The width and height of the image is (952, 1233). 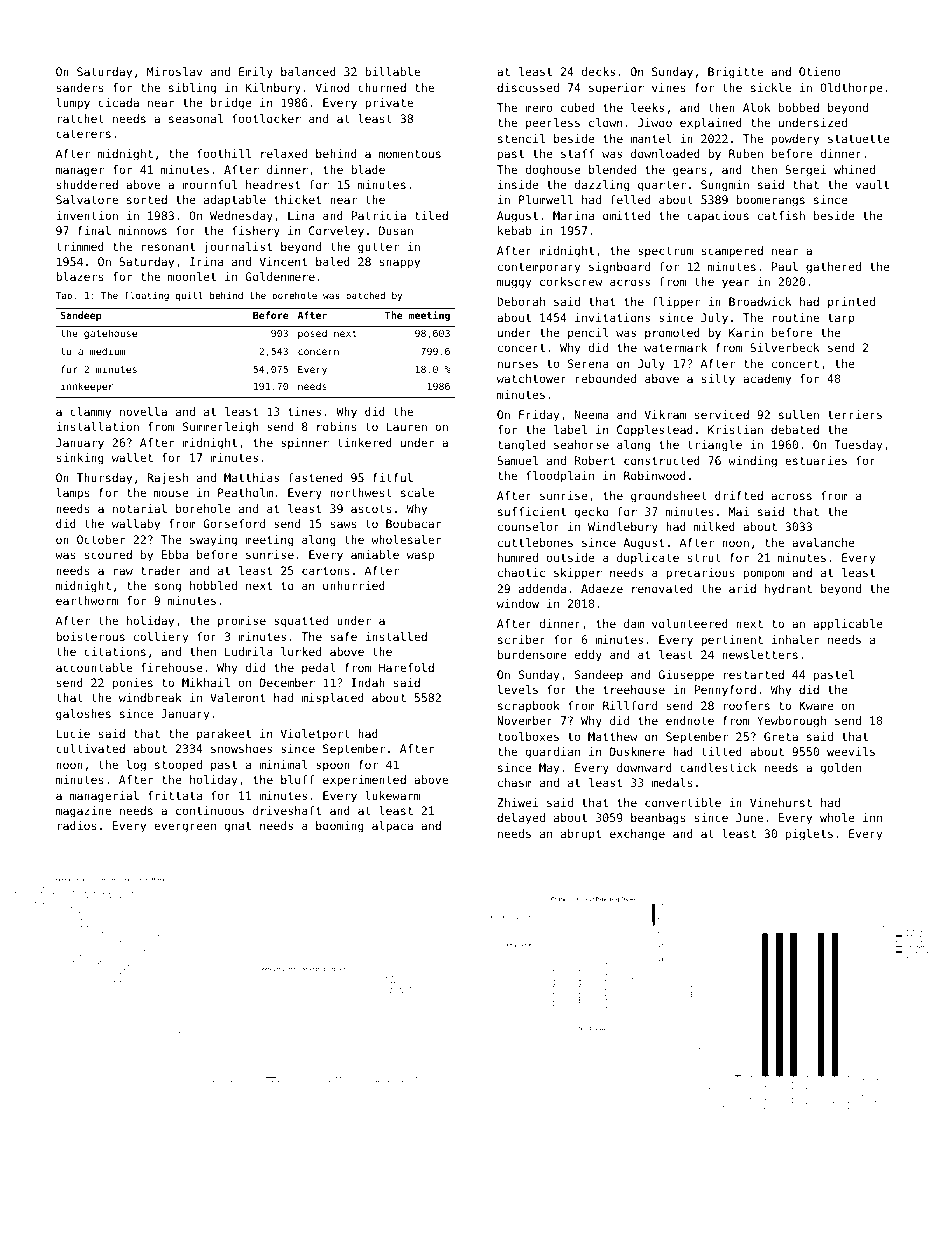 What do you see at coordinates (87, 600) in the image?
I see `earthworm` at bounding box center [87, 600].
